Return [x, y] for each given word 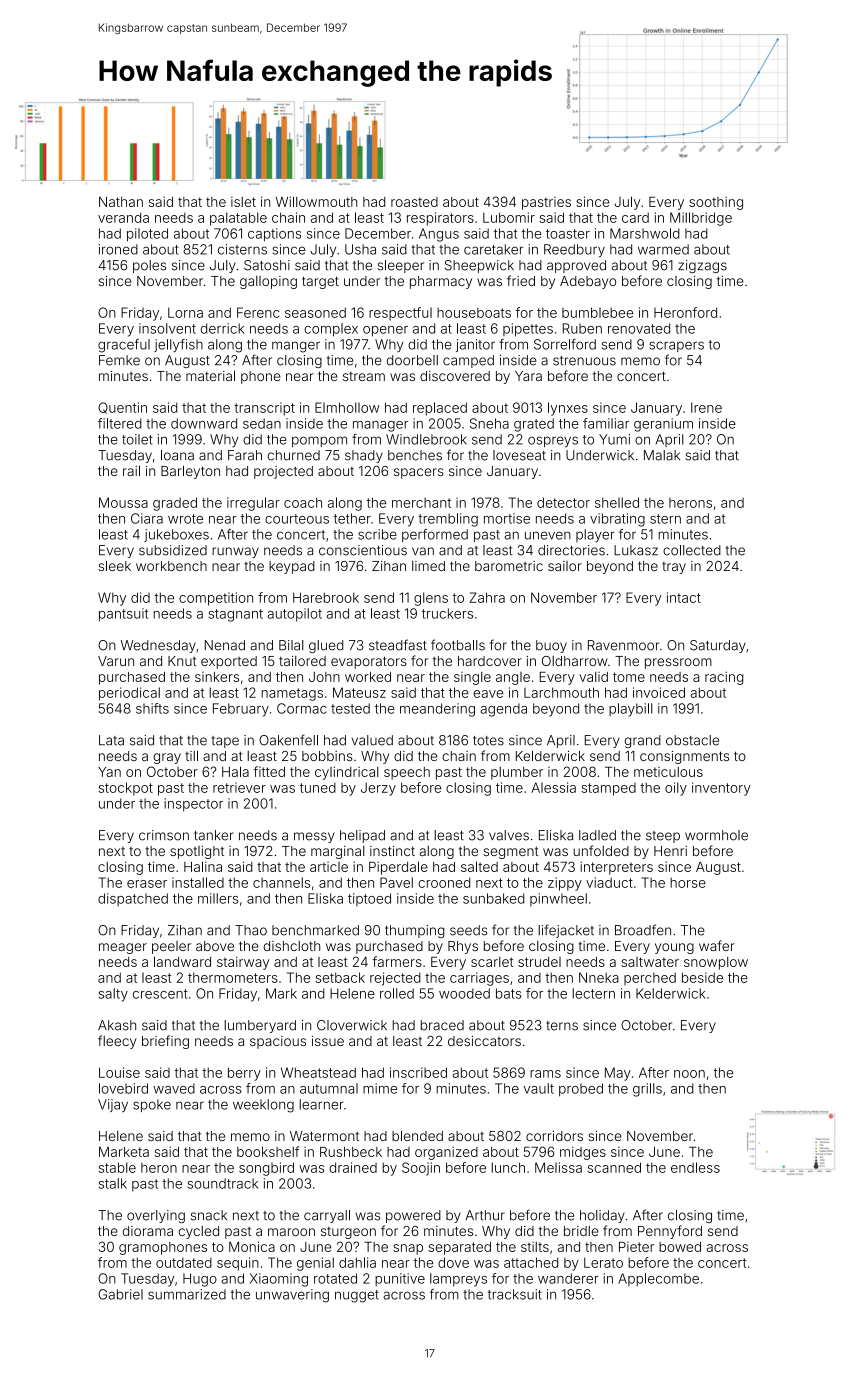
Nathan [121, 202]
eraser [147, 884]
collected [692, 550]
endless [695, 1167]
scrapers [676, 346]
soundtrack [223, 1183]
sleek [114, 565]
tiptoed [369, 899]
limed [428, 566]
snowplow [716, 963]
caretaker [493, 249]
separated [459, 1248]
